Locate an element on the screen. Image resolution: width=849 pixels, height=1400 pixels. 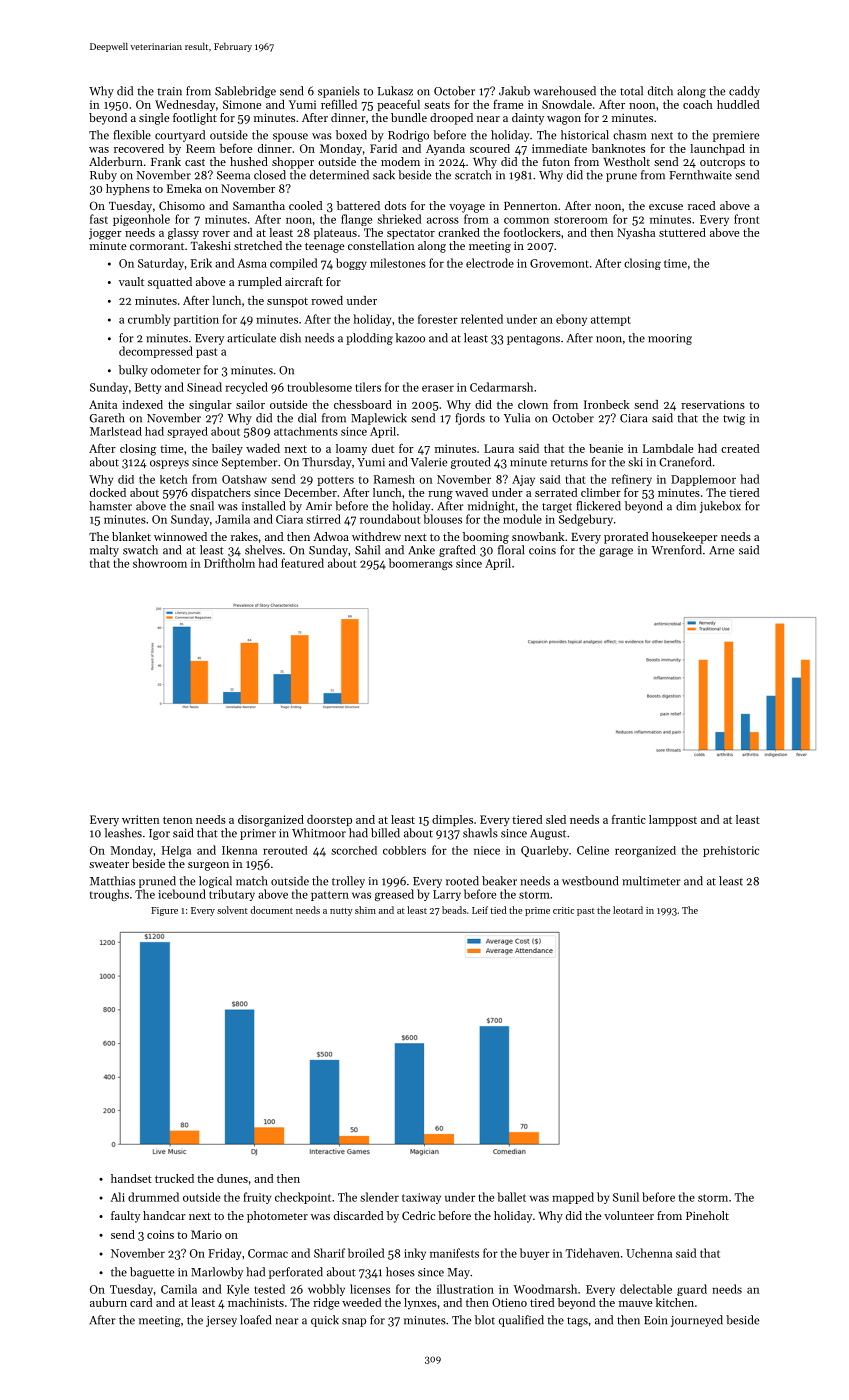
Larry is located at coordinates (447, 895).
